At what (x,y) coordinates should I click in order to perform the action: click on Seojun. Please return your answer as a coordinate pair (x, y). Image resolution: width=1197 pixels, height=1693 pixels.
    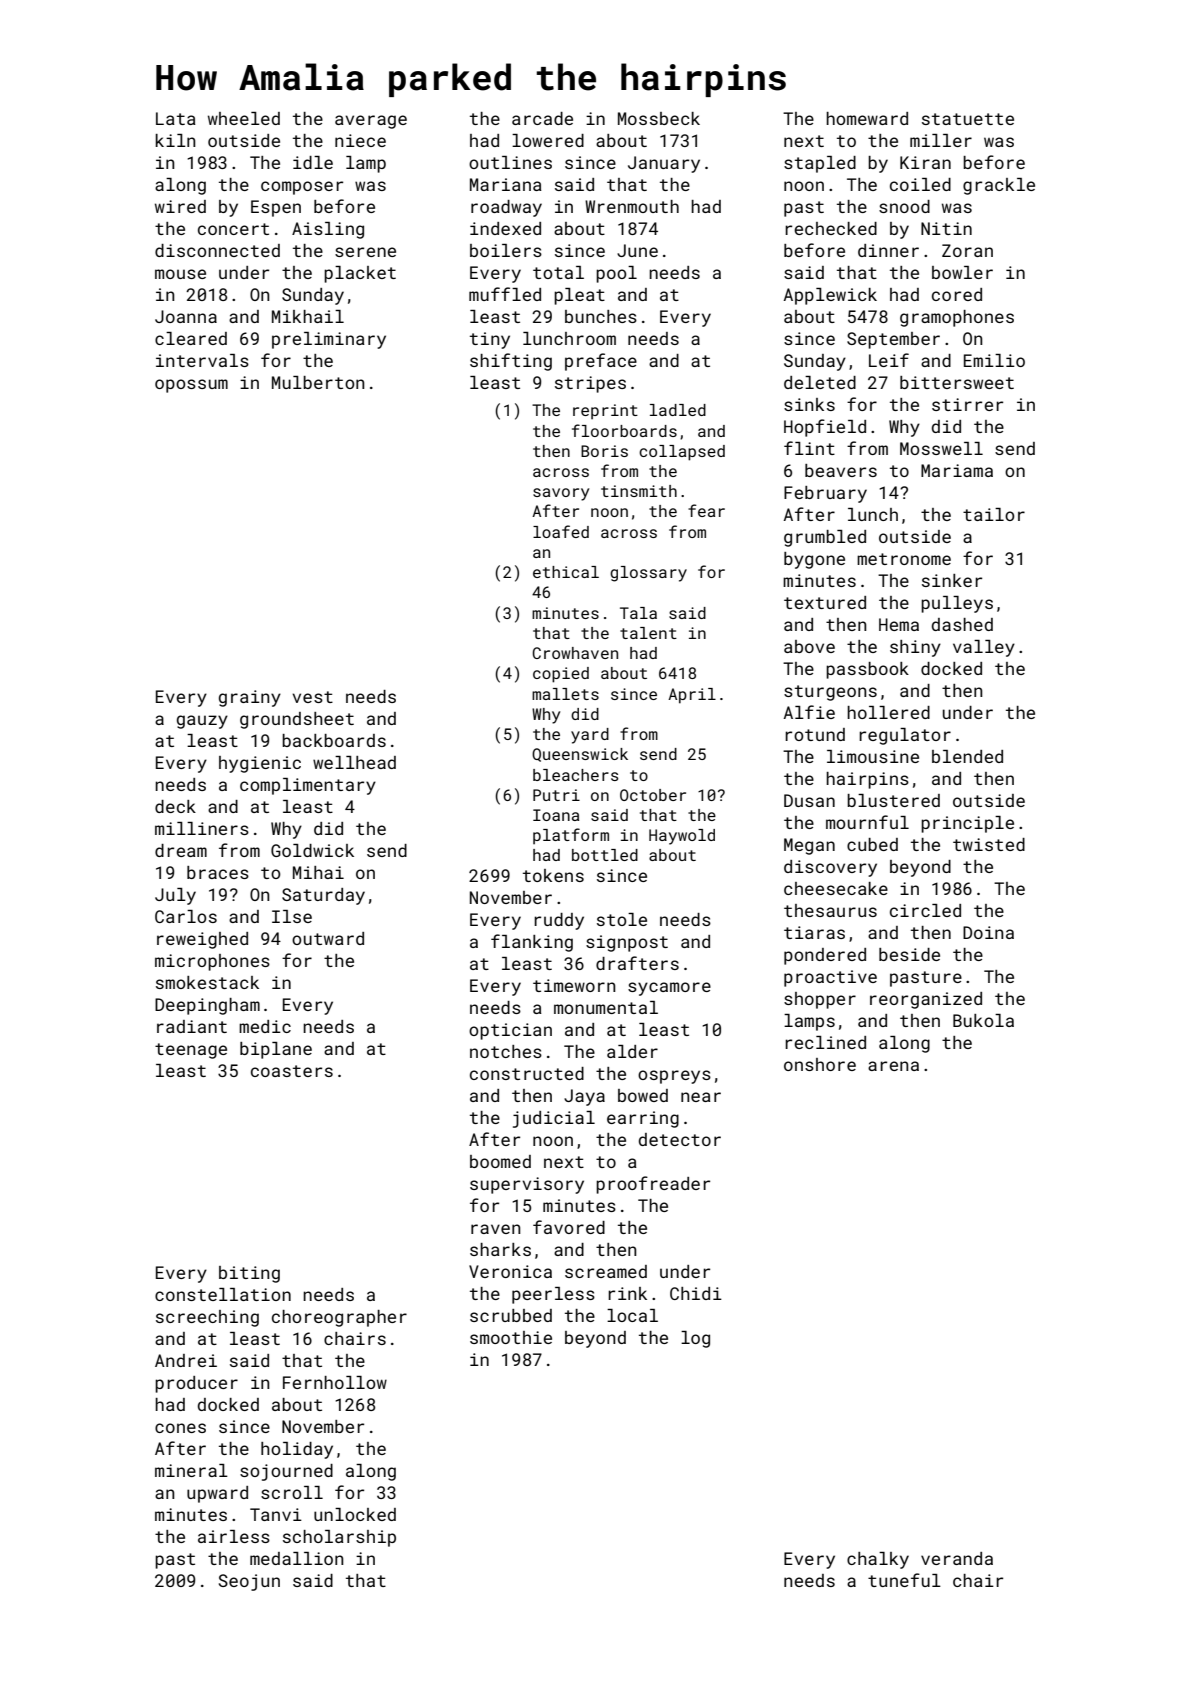
    Looking at the image, I should click on (249, 1582).
